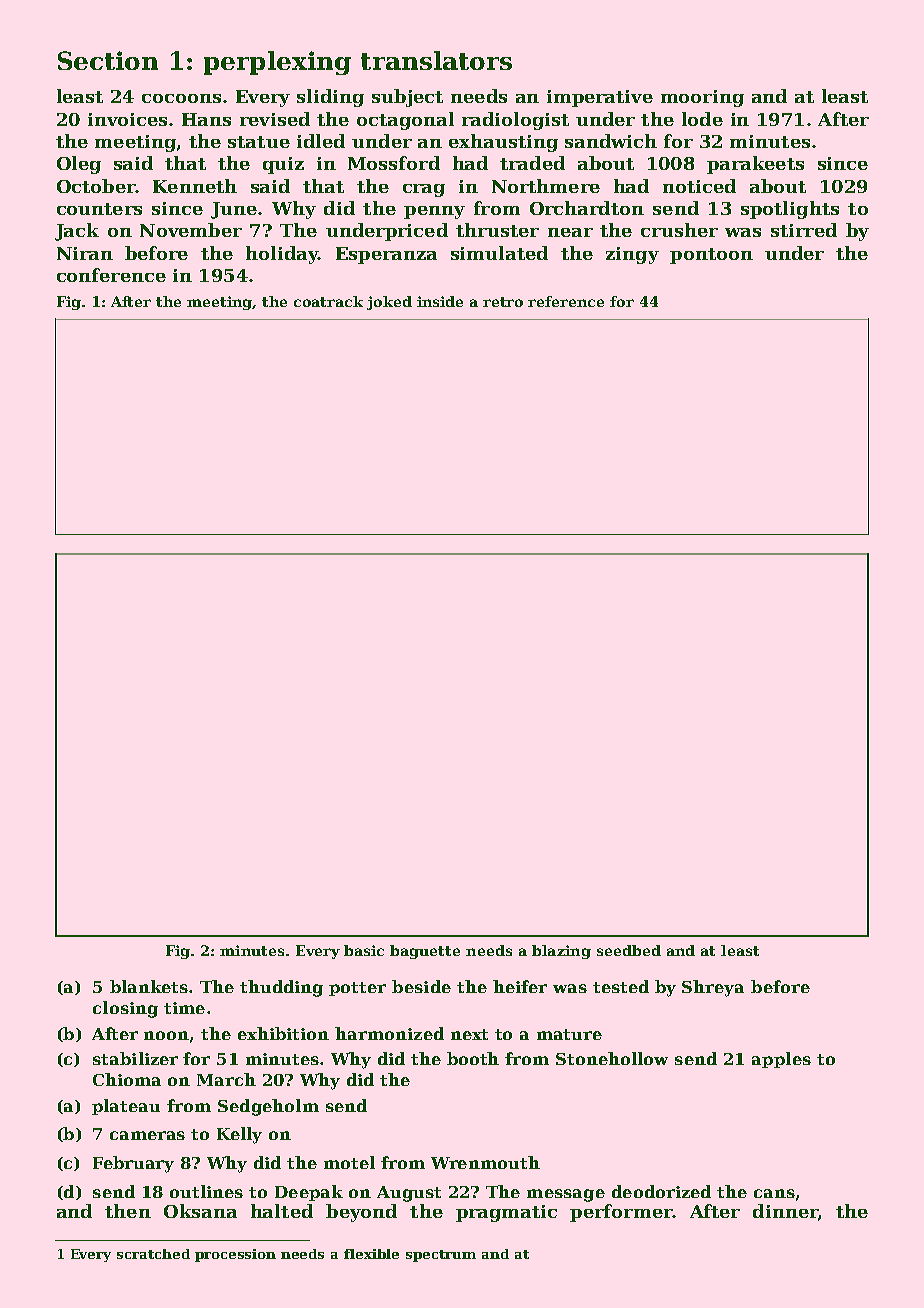 The image size is (924, 1308). I want to click on Shreya, so click(713, 988).
